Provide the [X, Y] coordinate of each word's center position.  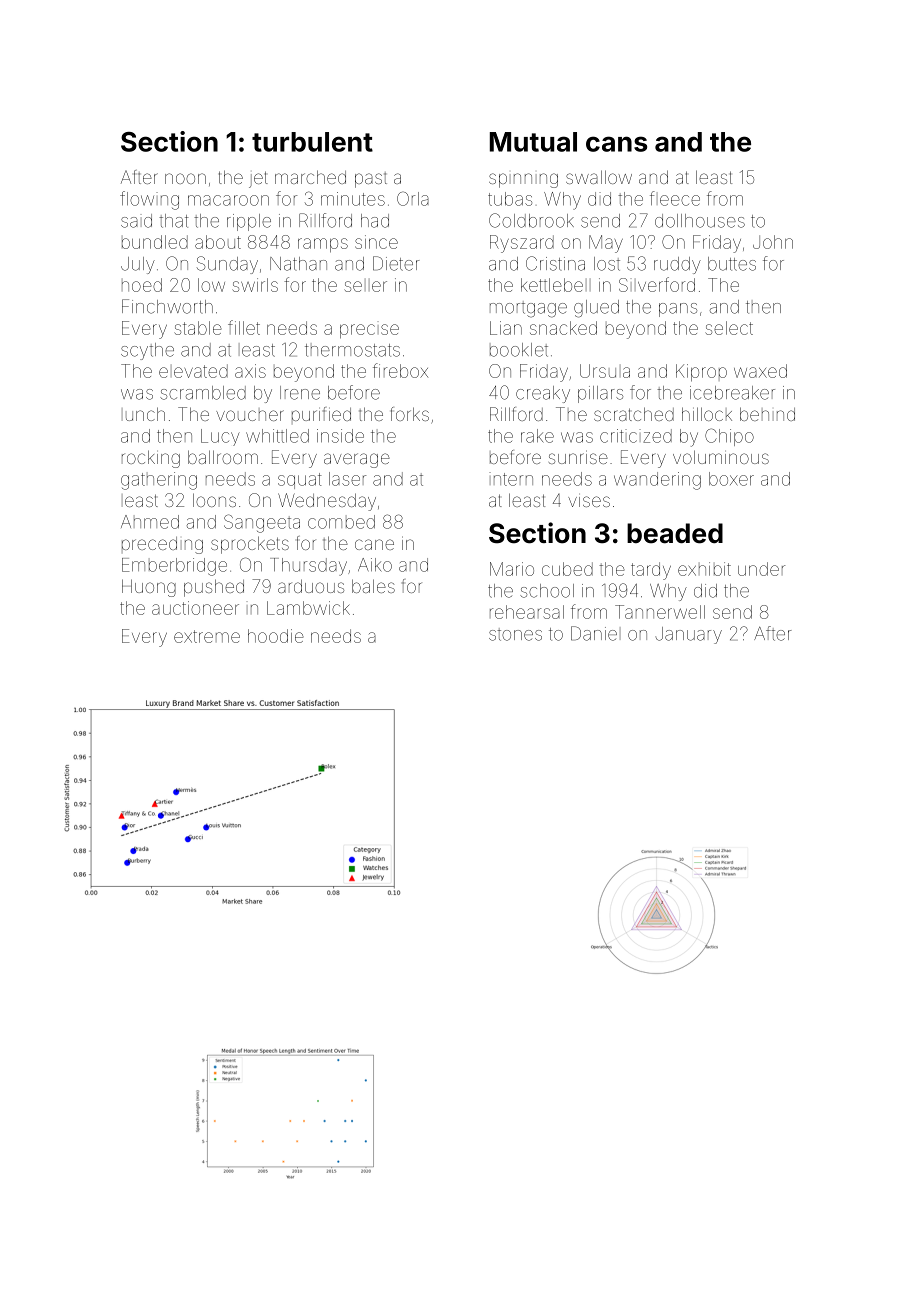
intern [511, 479]
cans [616, 144]
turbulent [312, 142]
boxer [731, 479]
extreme [207, 636]
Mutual [533, 142]
